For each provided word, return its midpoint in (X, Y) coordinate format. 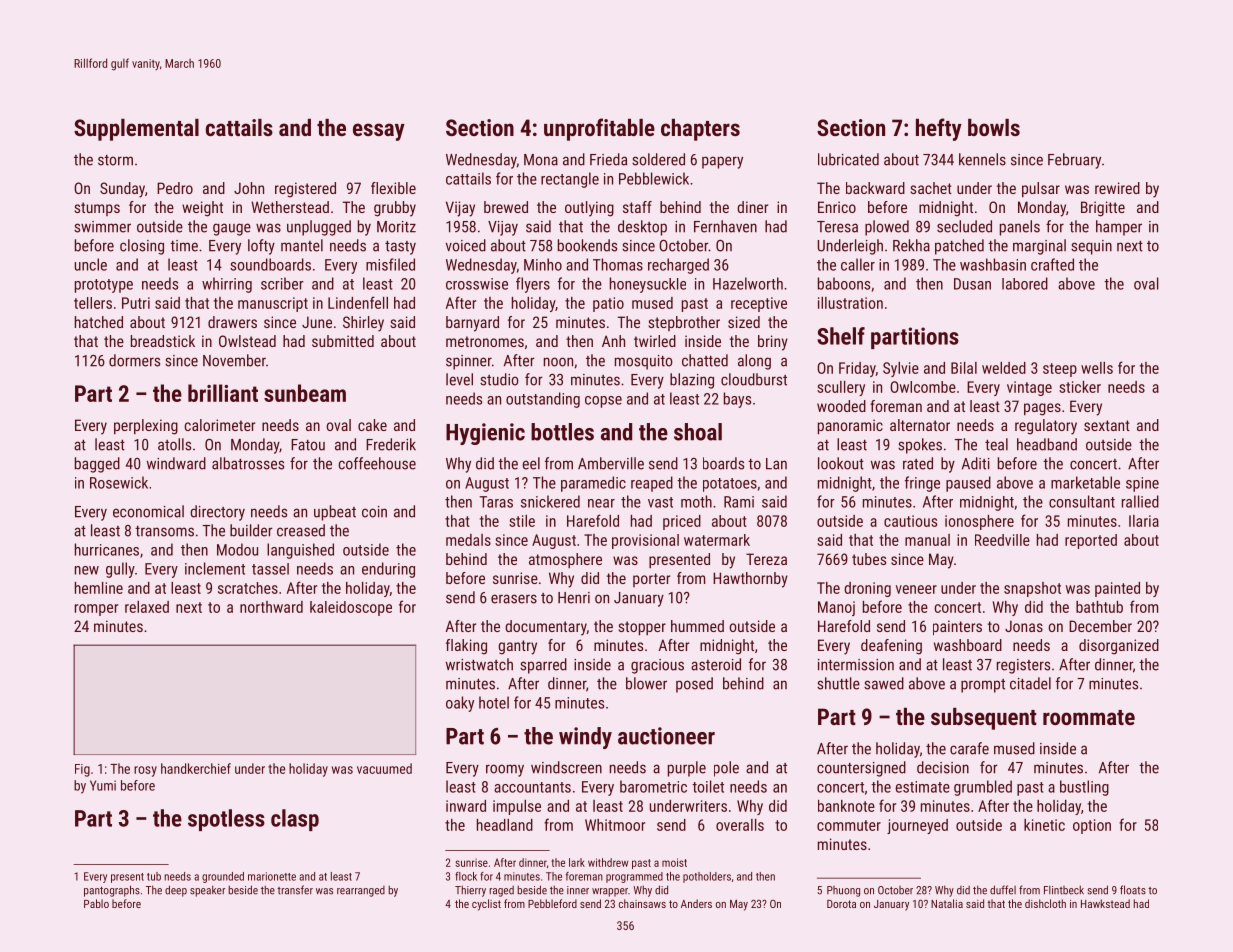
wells (1097, 368)
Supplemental (136, 130)
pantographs (112, 891)
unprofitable (599, 129)
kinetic (1044, 825)
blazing (692, 381)
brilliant (223, 393)
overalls (740, 825)
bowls (994, 127)
